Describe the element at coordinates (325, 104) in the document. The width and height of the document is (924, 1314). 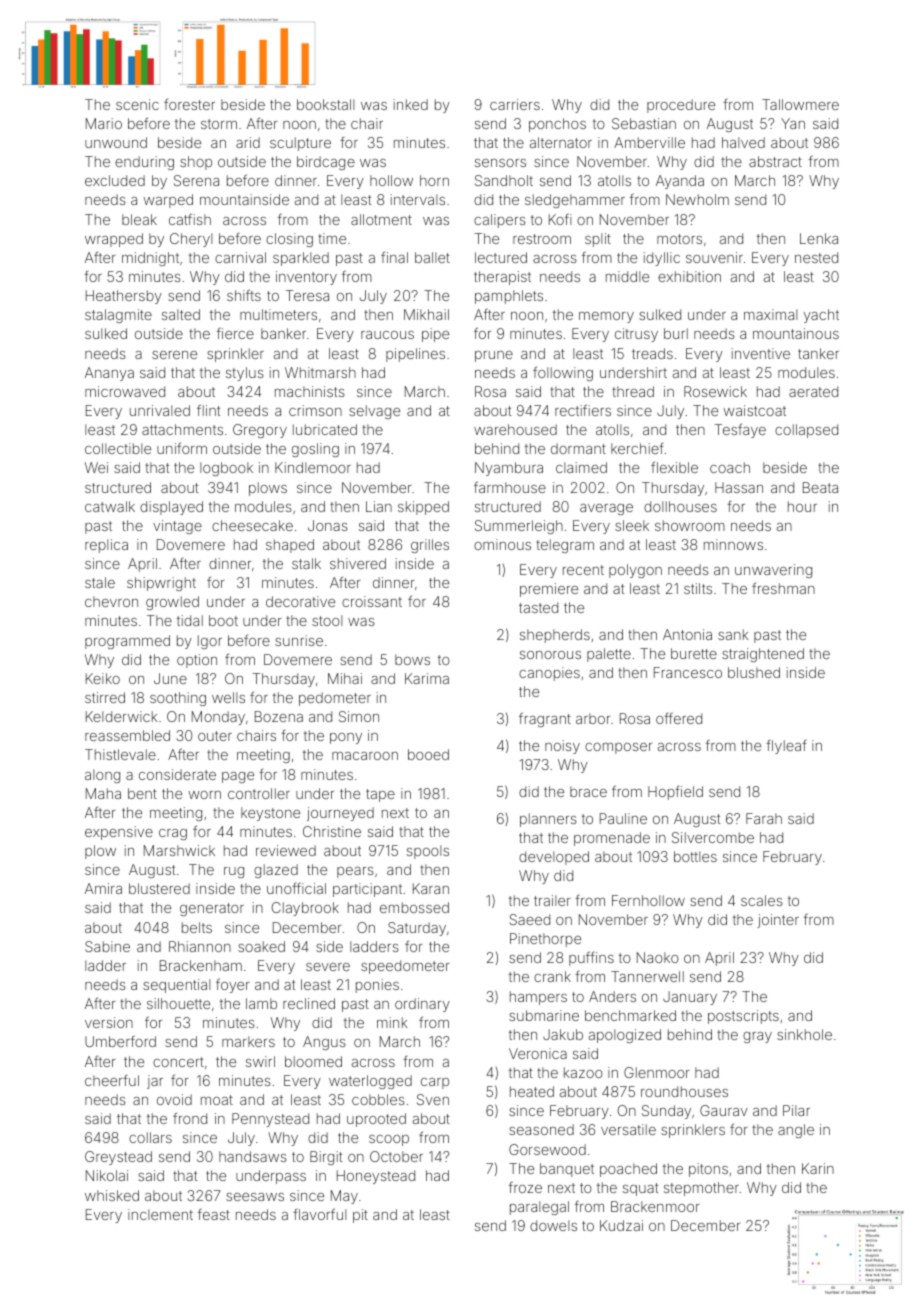
I see `bookstall` at that location.
